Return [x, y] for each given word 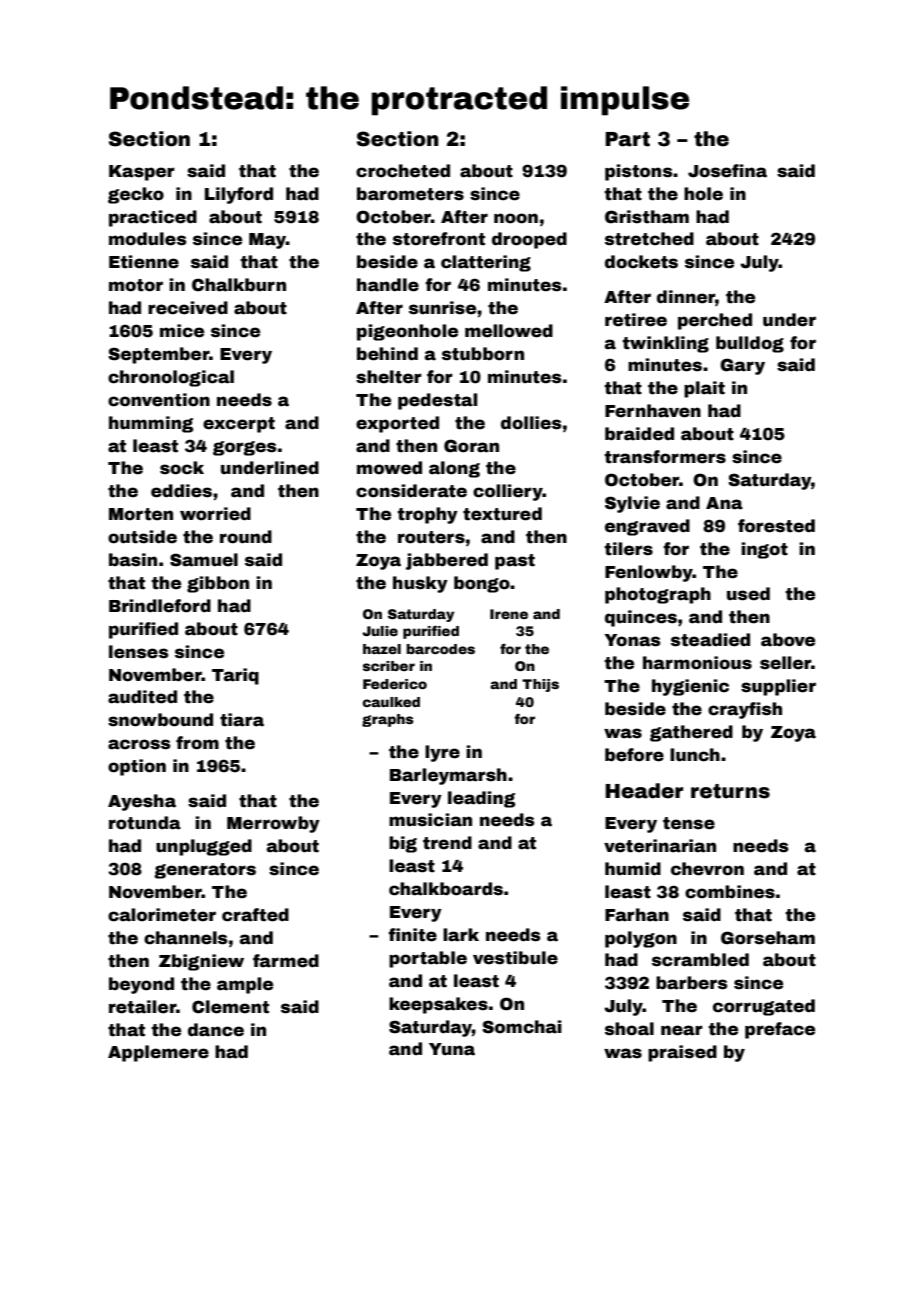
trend [447, 843]
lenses [138, 652]
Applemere [158, 1053]
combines [730, 892]
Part [627, 139]
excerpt [239, 425]
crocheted [403, 171]
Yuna [452, 1049]
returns [730, 791]
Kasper [142, 173]
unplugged [204, 847]
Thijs [540, 685]
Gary [742, 366]
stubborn [483, 354]
